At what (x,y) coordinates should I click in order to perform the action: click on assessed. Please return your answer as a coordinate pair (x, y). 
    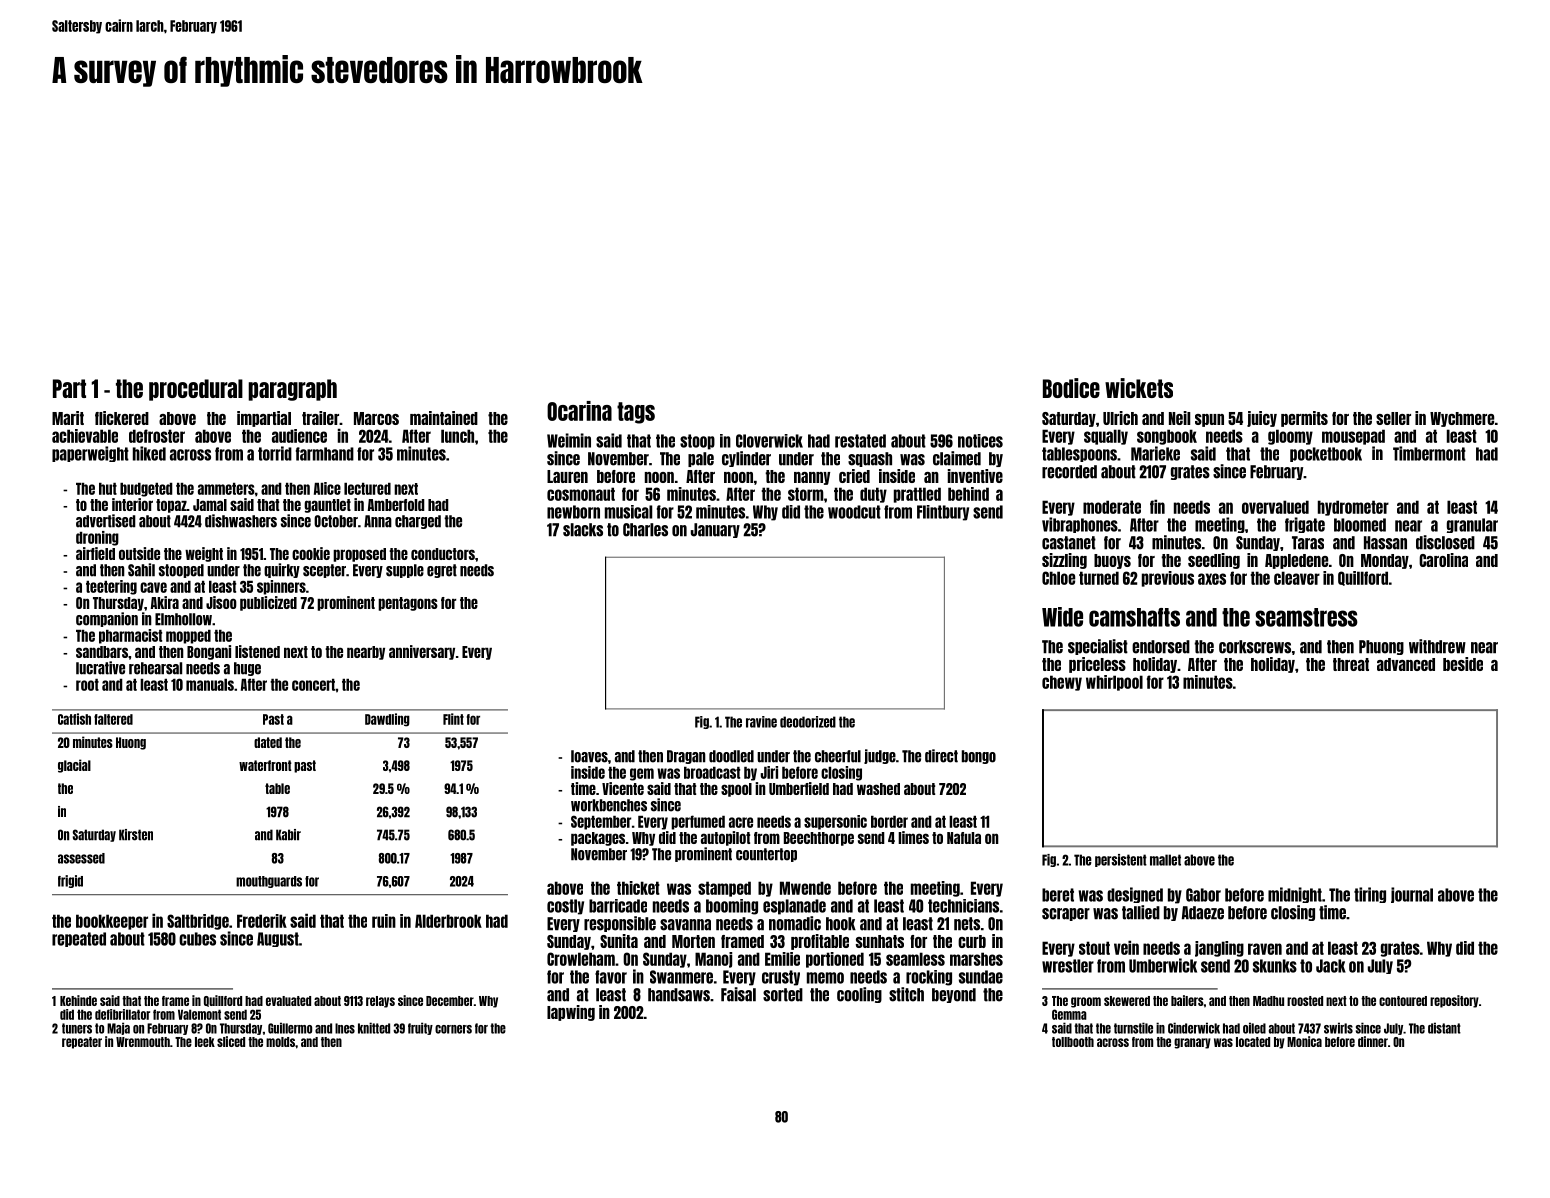
    Looking at the image, I should click on (81, 858).
